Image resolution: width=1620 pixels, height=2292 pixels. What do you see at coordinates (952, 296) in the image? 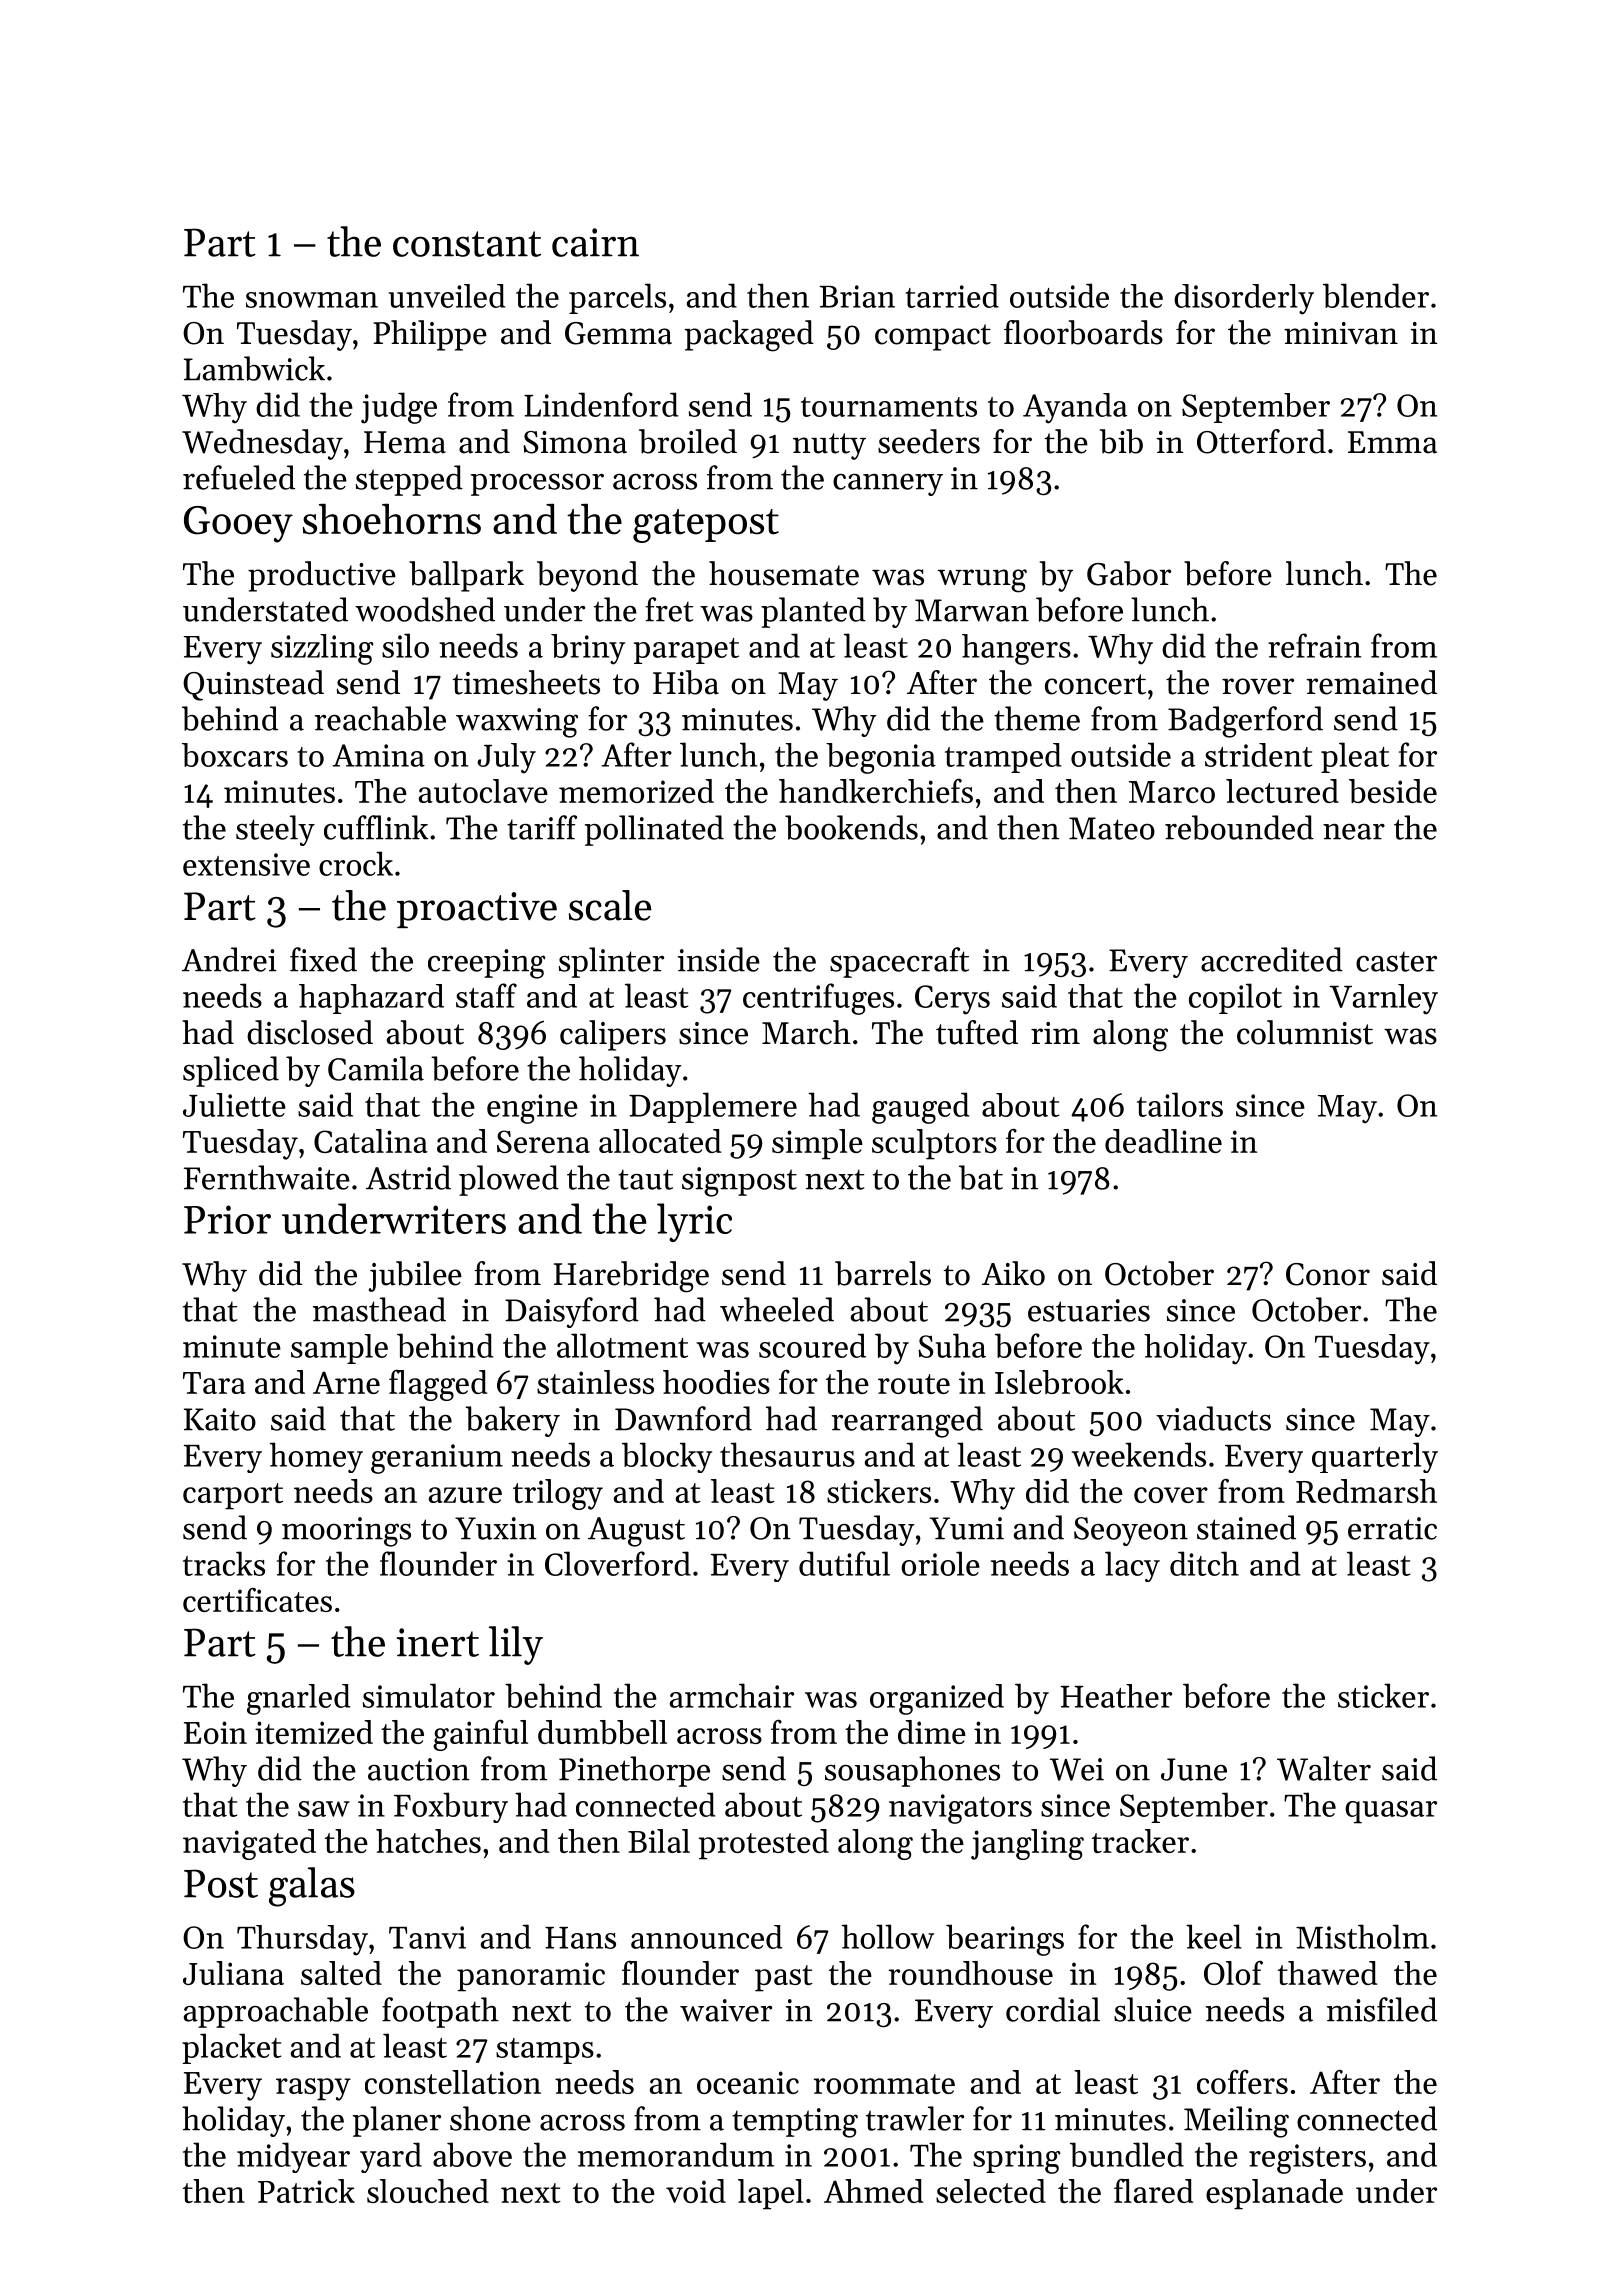
I see `tarried` at bounding box center [952, 296].
